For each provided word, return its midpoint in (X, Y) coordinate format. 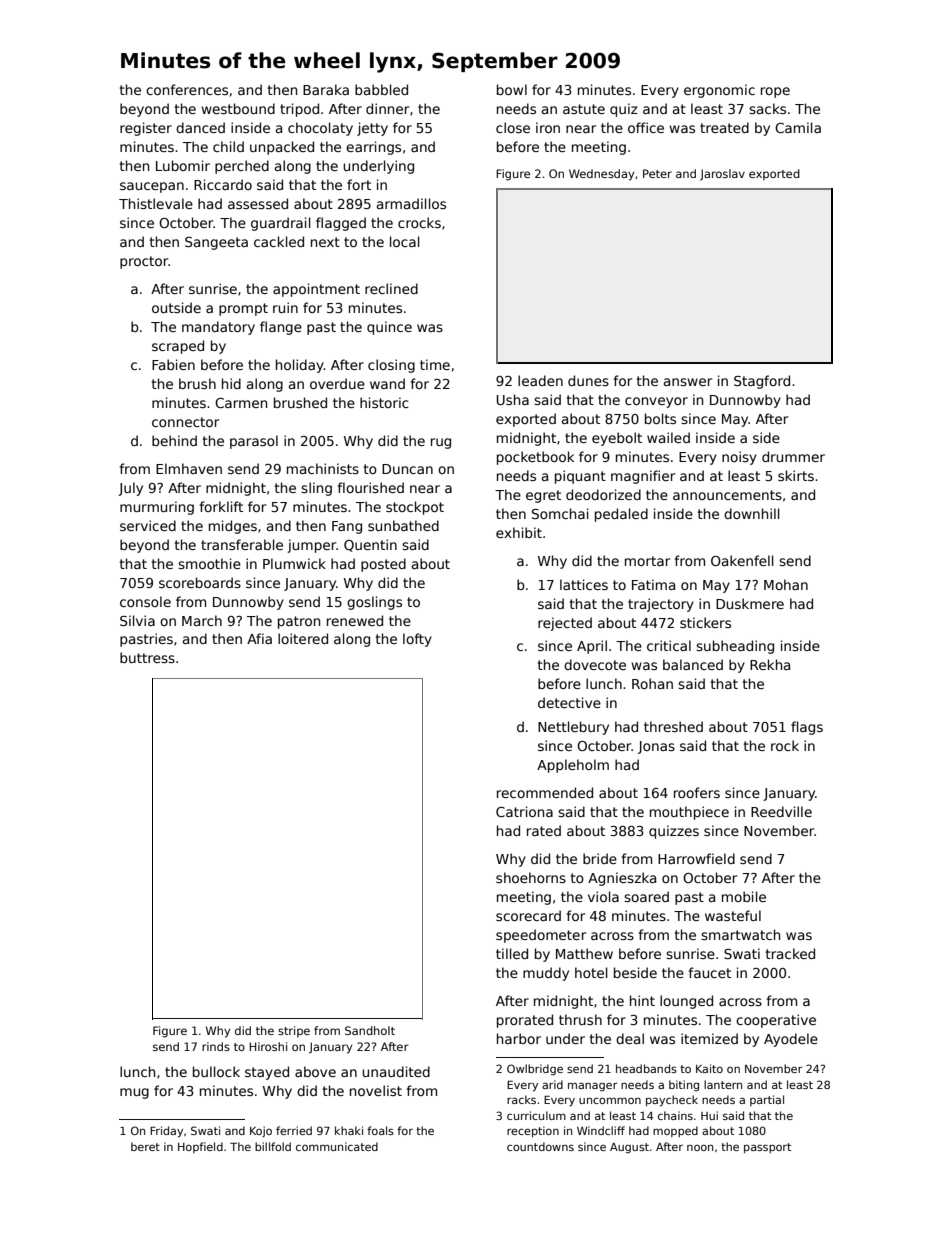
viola (603, 896)
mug (134, 1093)
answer (688, 382)
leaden (540, 380)
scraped (178, 347)
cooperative (776, 1021)
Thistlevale (156, 203)
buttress (147, 657)
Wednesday (601, 175)
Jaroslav (722, 175)
